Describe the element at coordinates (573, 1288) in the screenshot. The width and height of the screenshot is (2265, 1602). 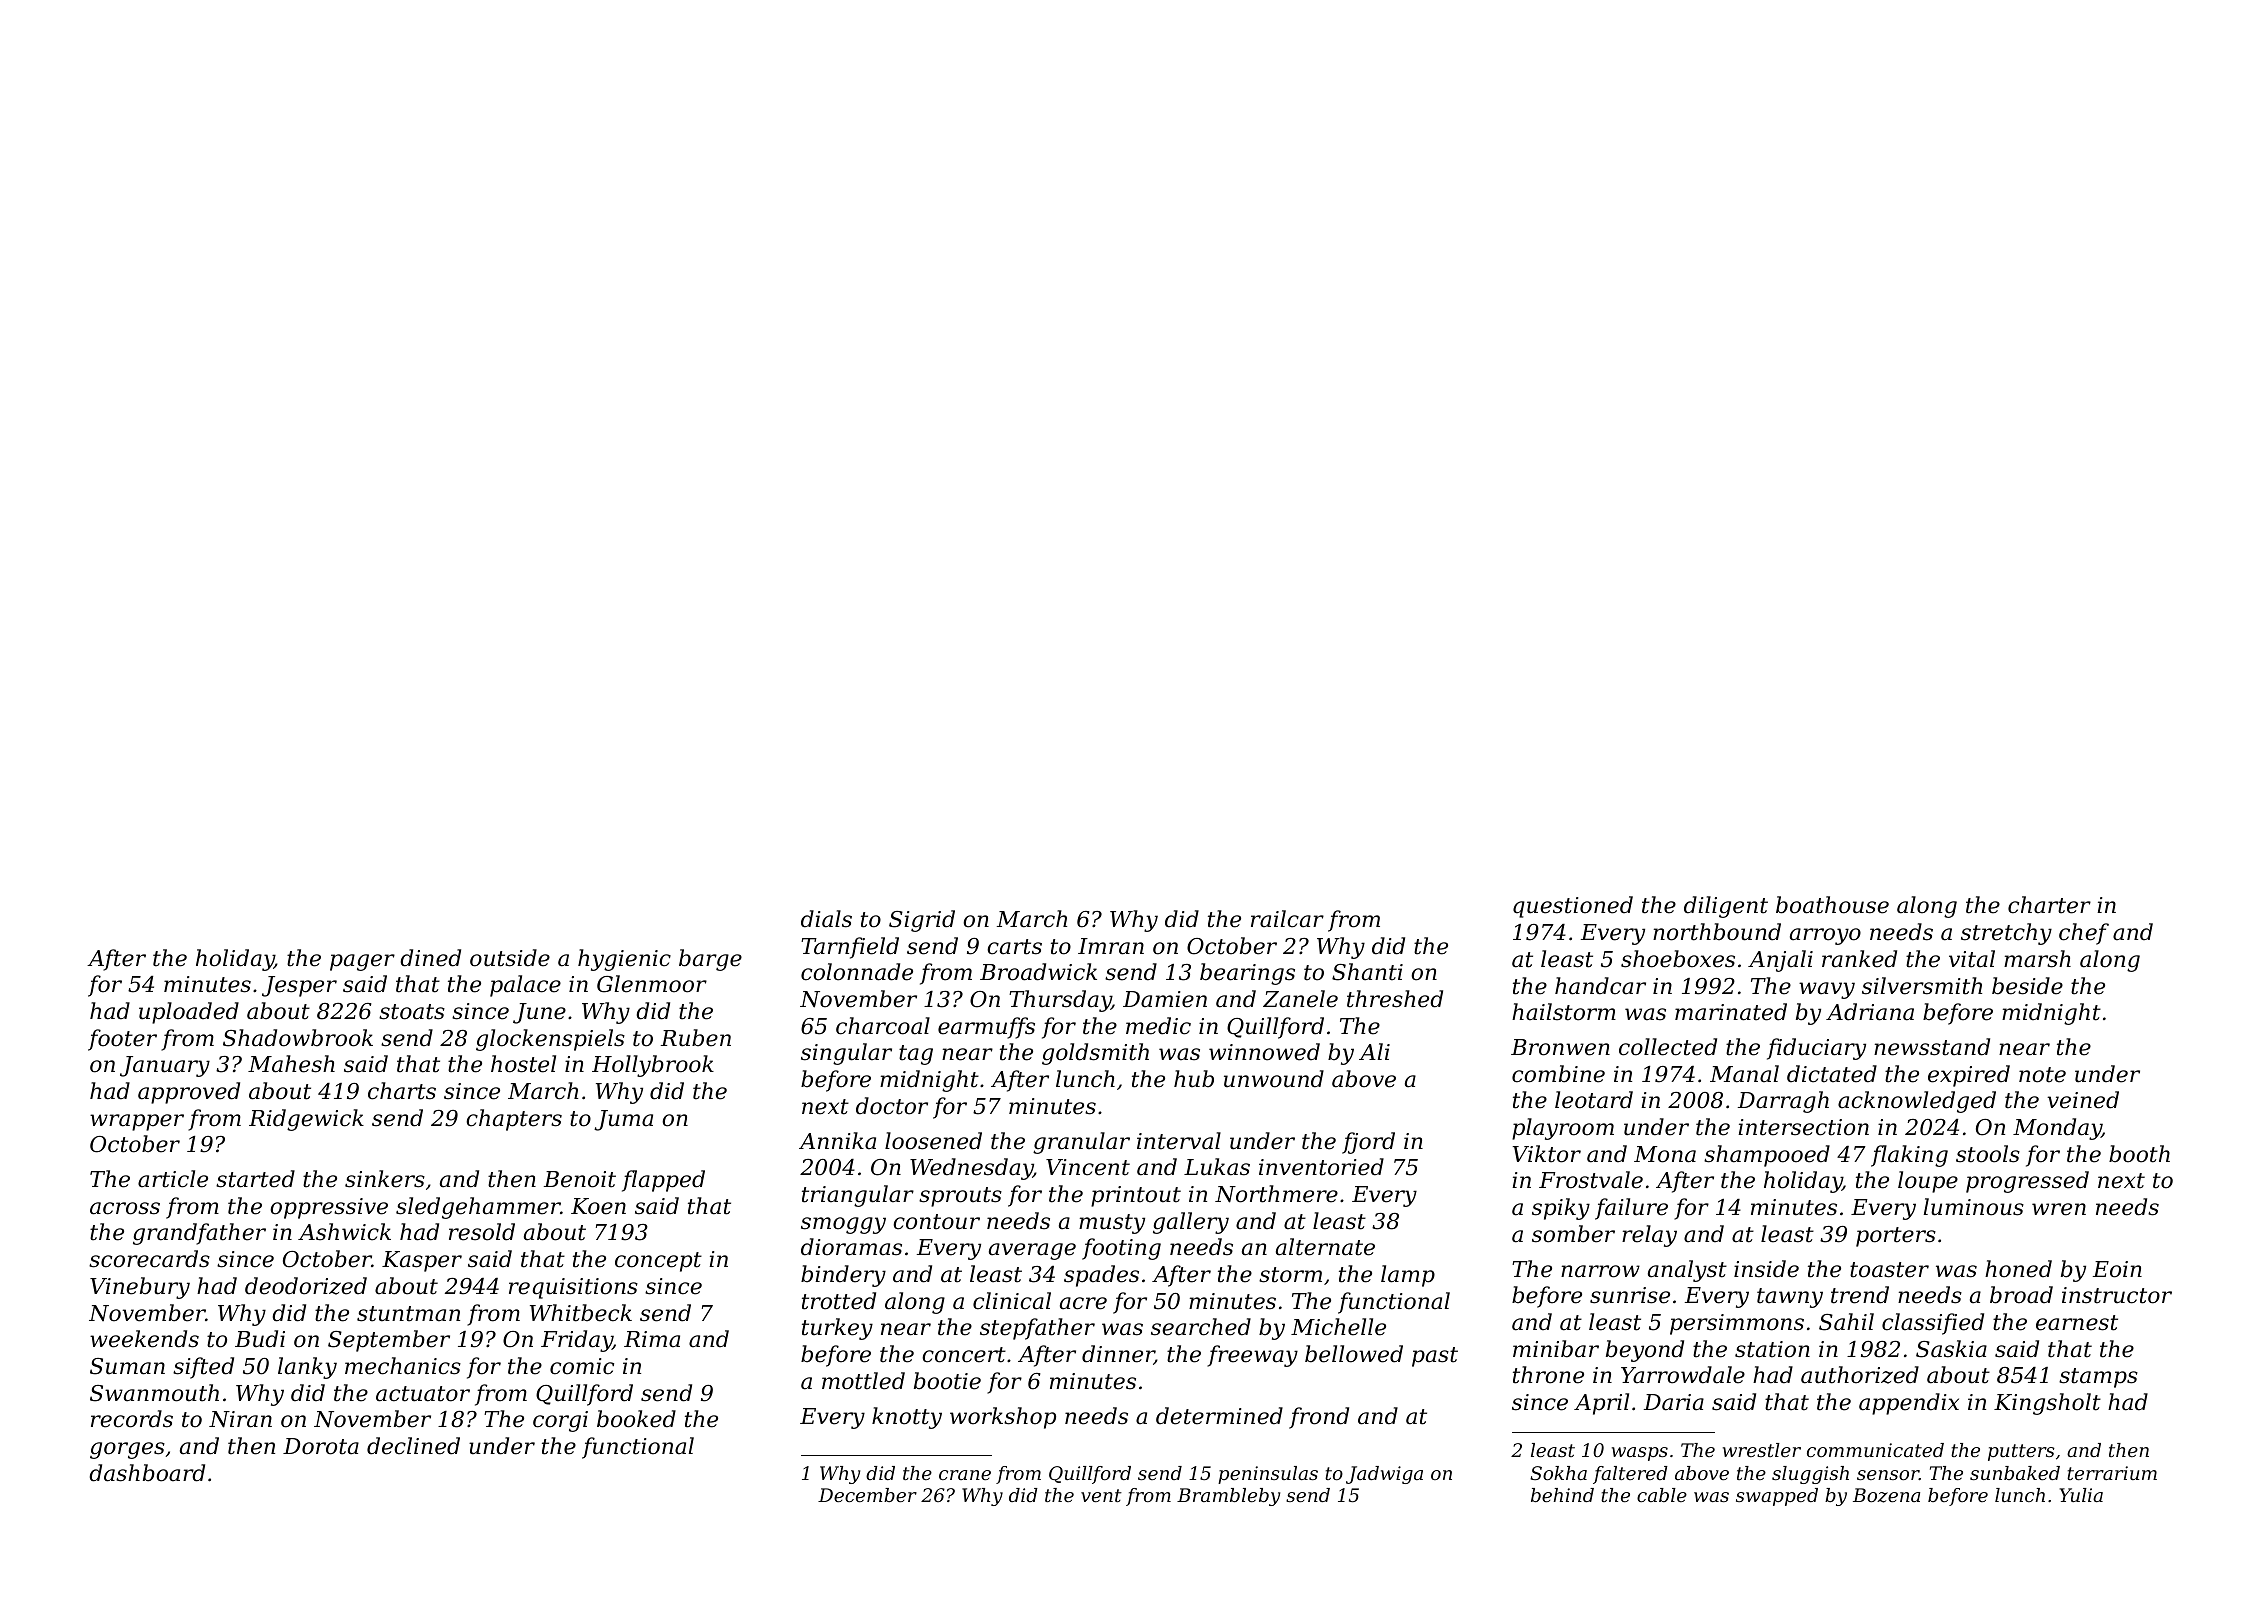
I see `requisitions` at that location.
